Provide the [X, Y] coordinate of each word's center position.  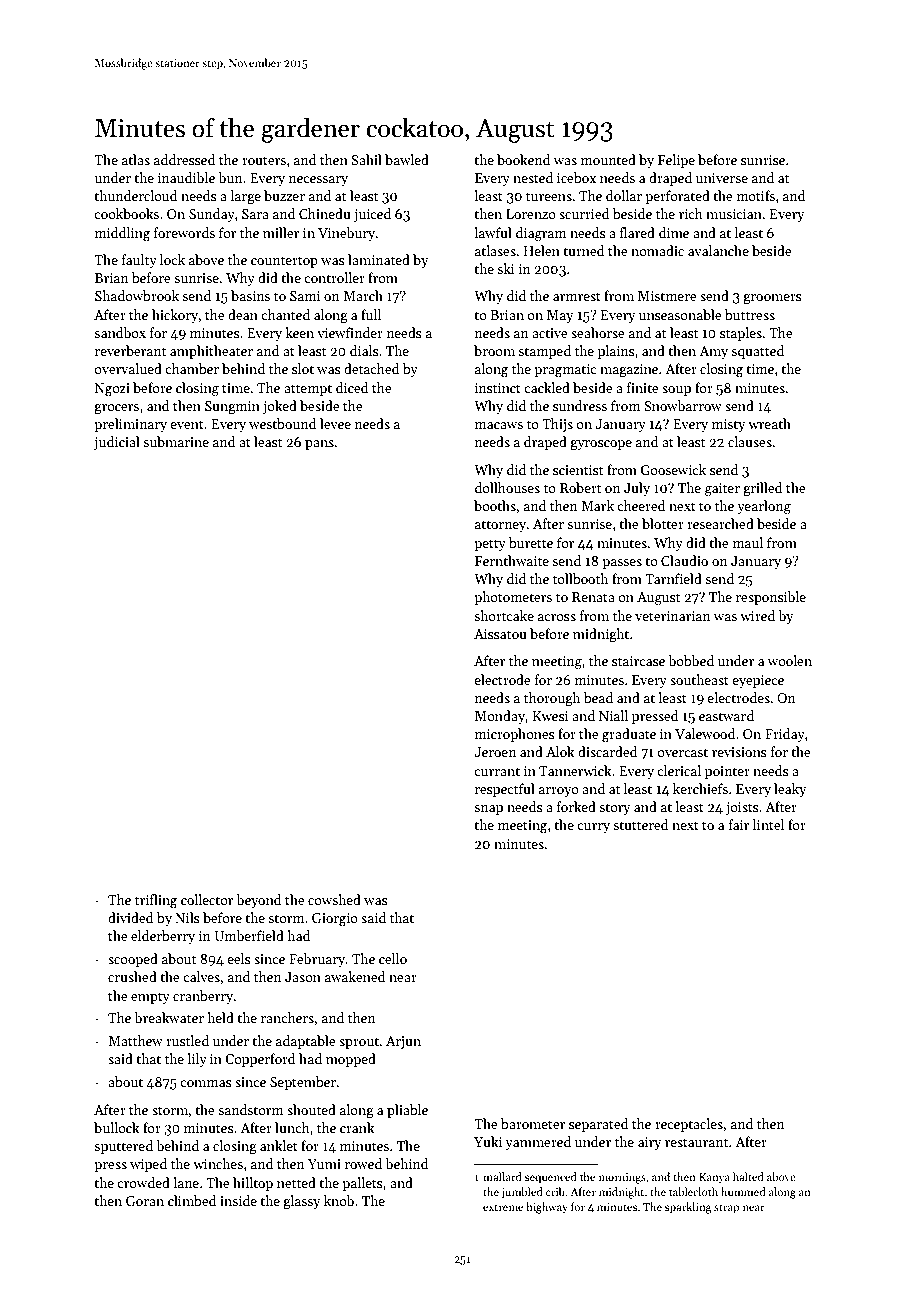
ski [506, 268]
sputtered [123, 1147]
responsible [771, 598]
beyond [258, 901]
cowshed [334, 899]
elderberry [163, 937]
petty [490, 545]
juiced [372, 215]
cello [393, 958]
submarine [176, 441]
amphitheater [211, 352]
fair [739, 824]
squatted [757, 352]
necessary [318, 181]
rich [691, 213]
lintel [768, 824]
